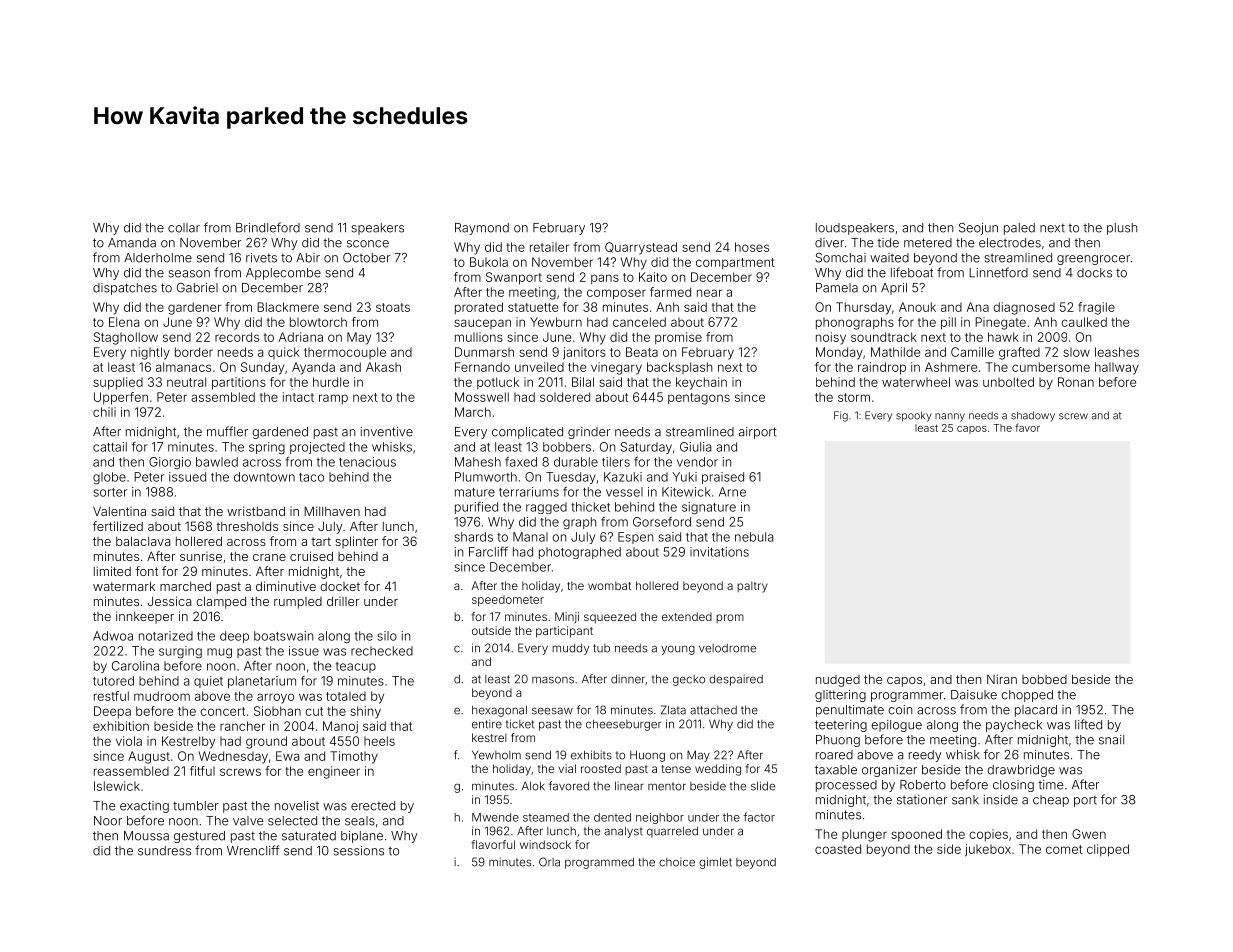  What do you see at coordinates (298, 603) in the screenshot?
I see `rumpled` at bounding box center [298, 603].
